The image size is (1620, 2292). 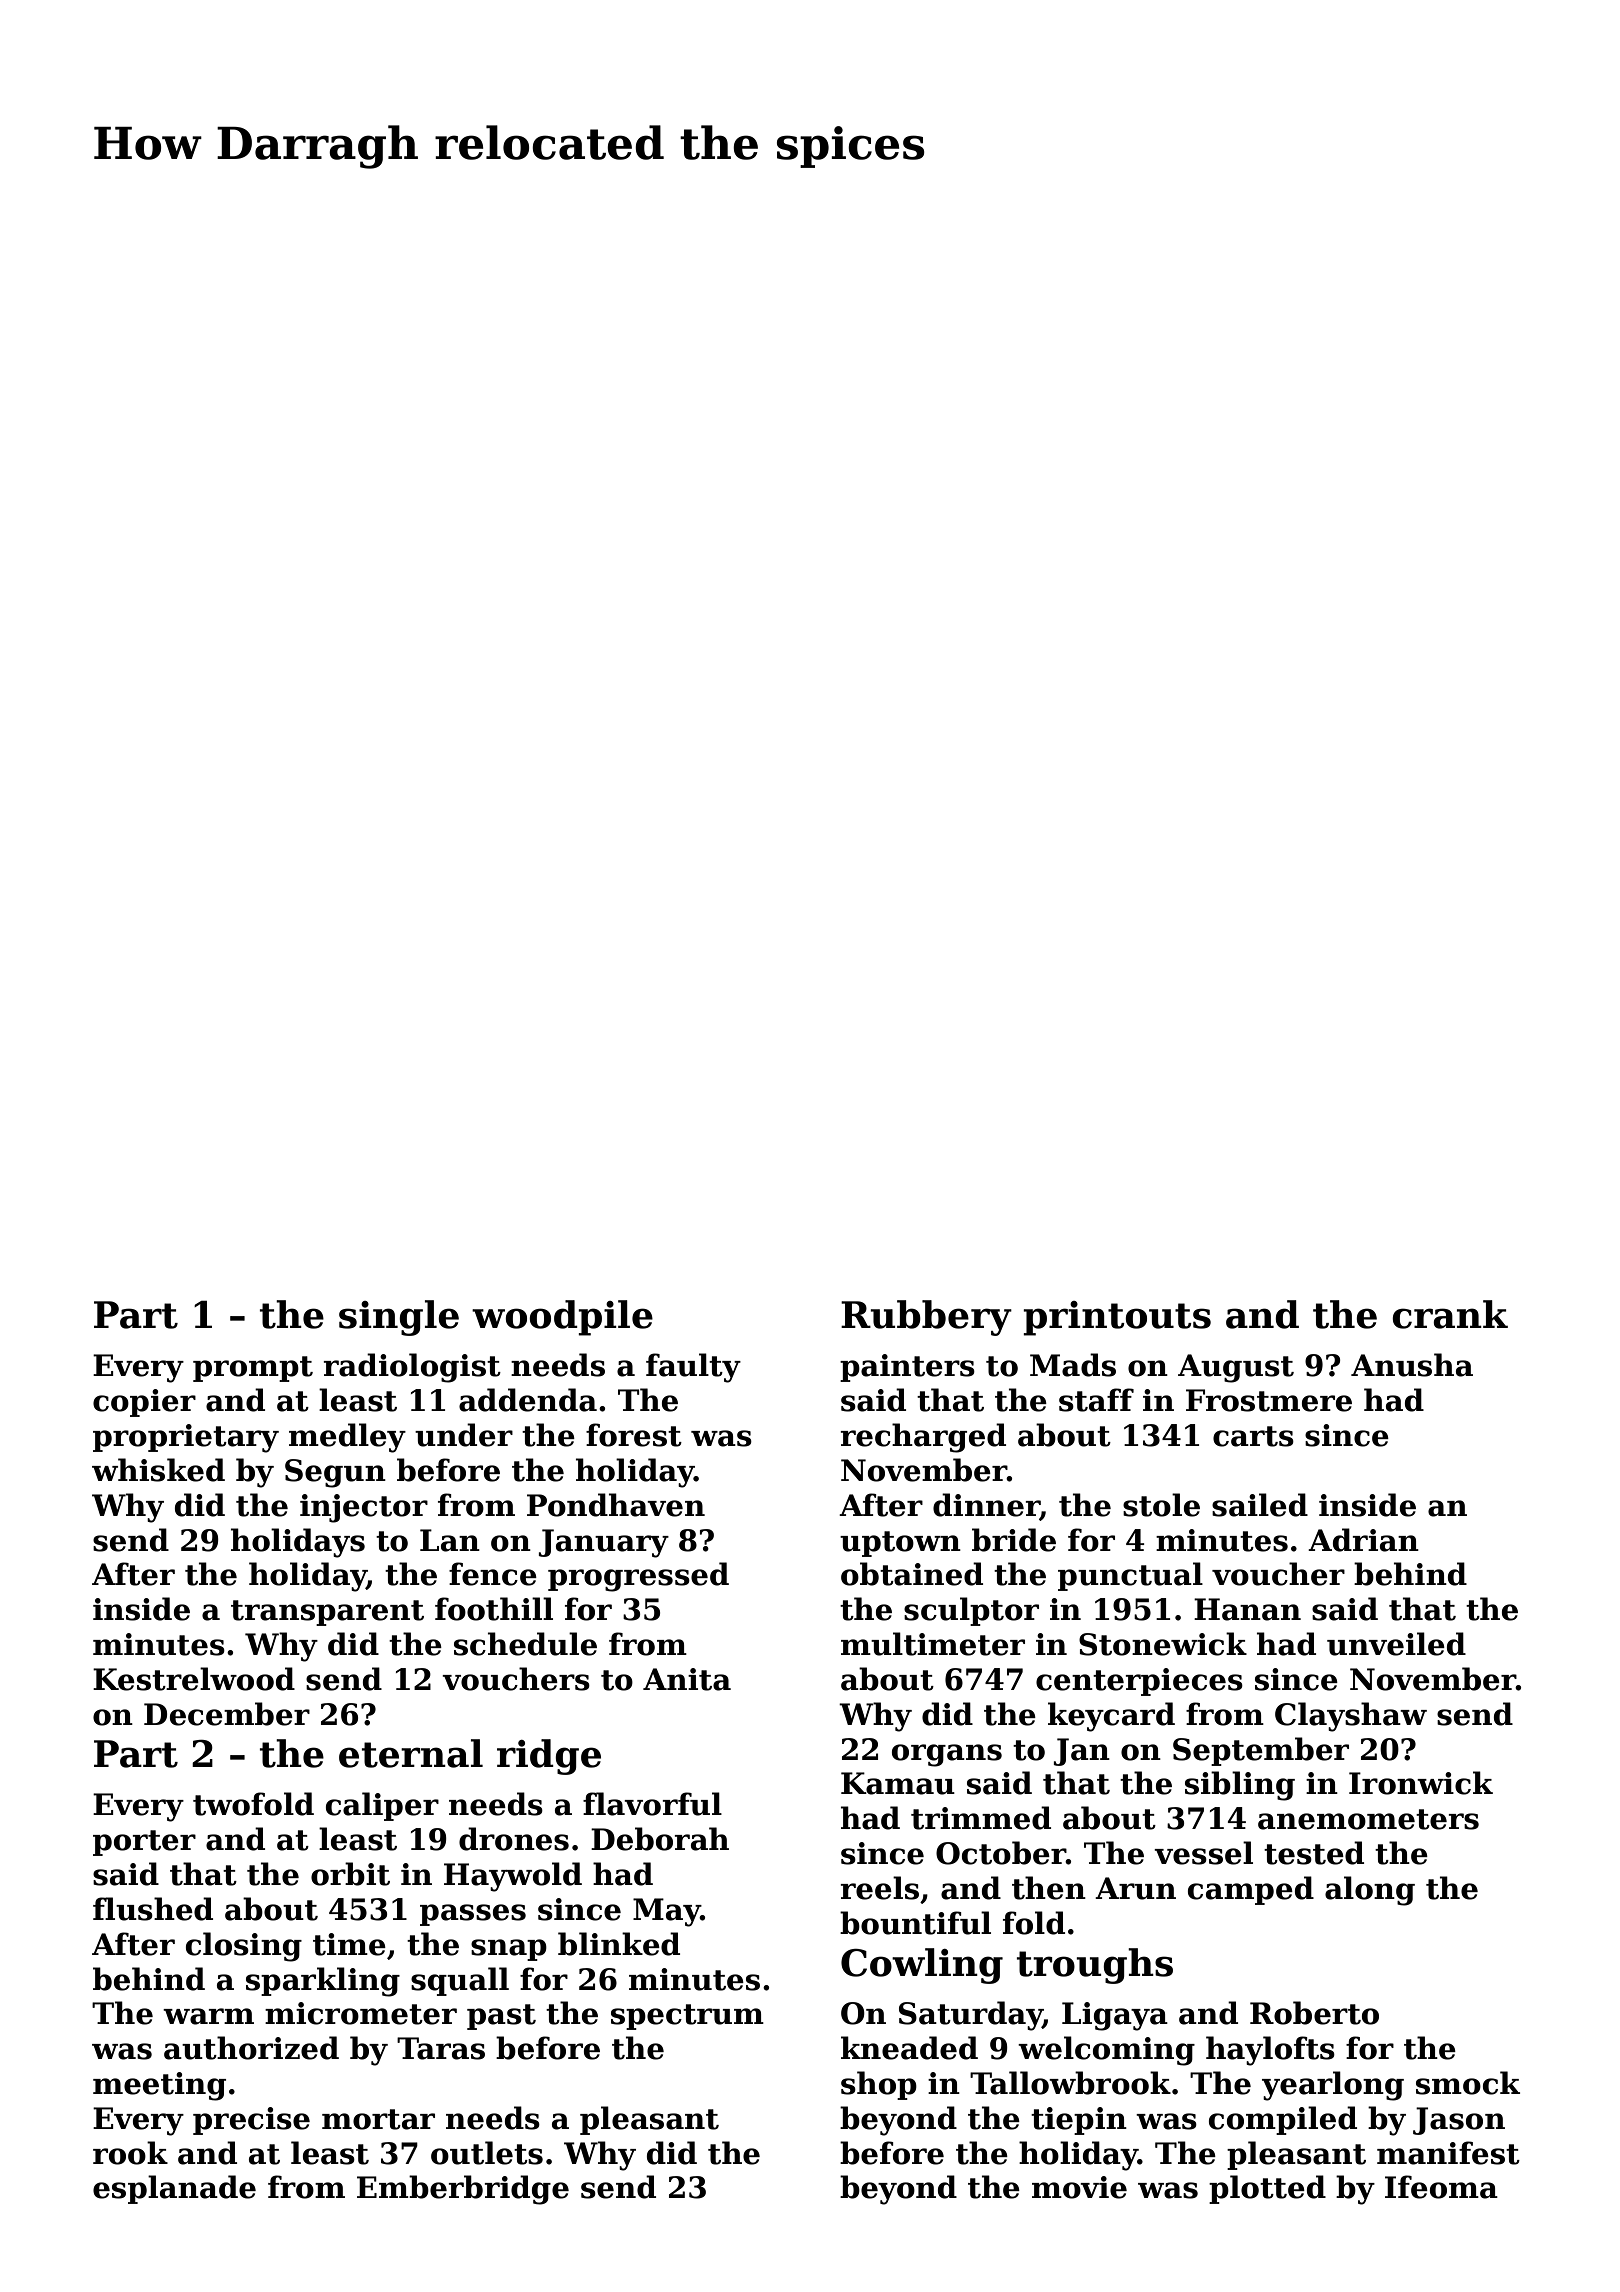 I want to click on Cowling, so click(x=922, y=1966).
